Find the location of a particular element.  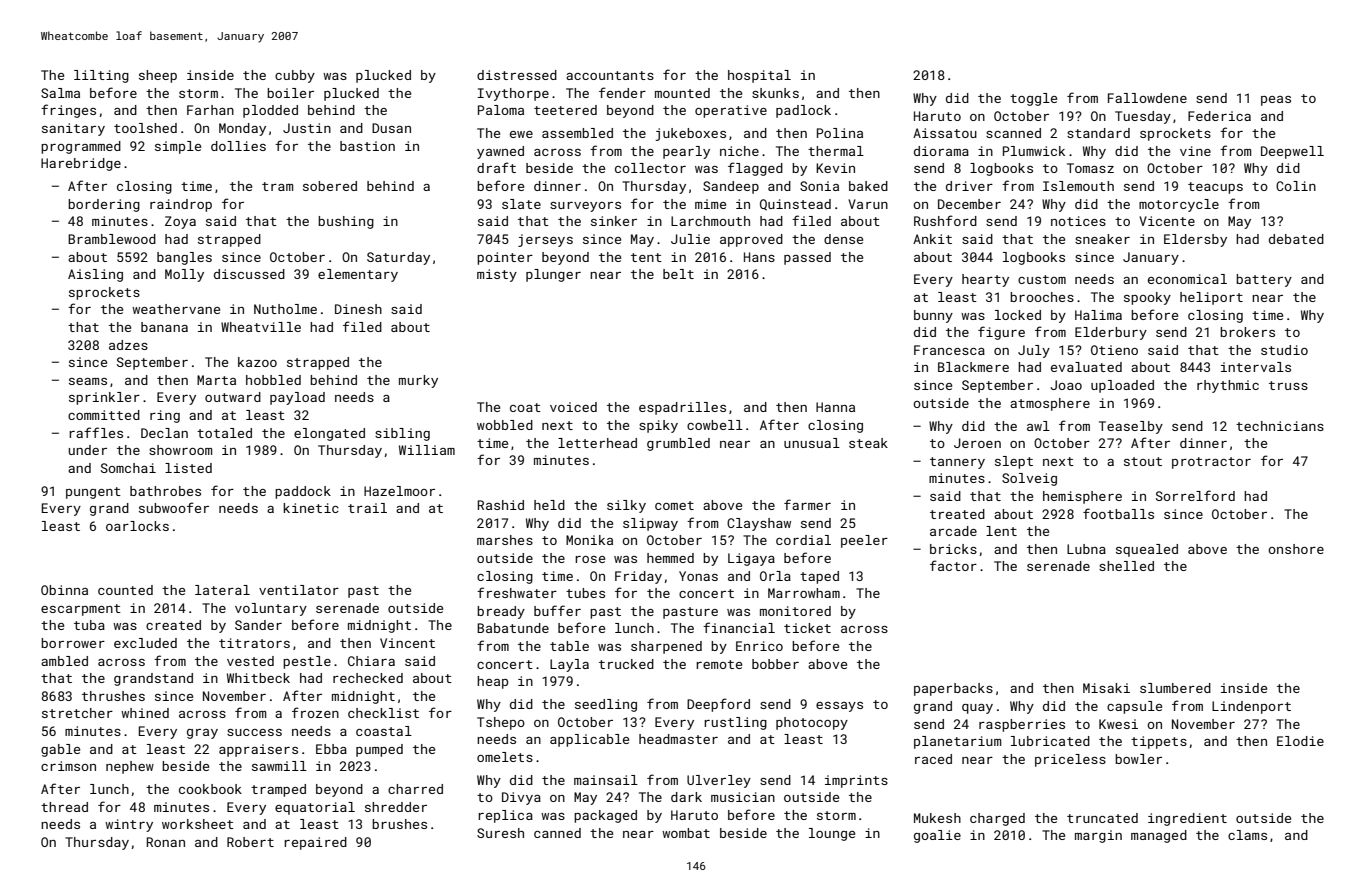

mime is located at coordinates (710, 204).
